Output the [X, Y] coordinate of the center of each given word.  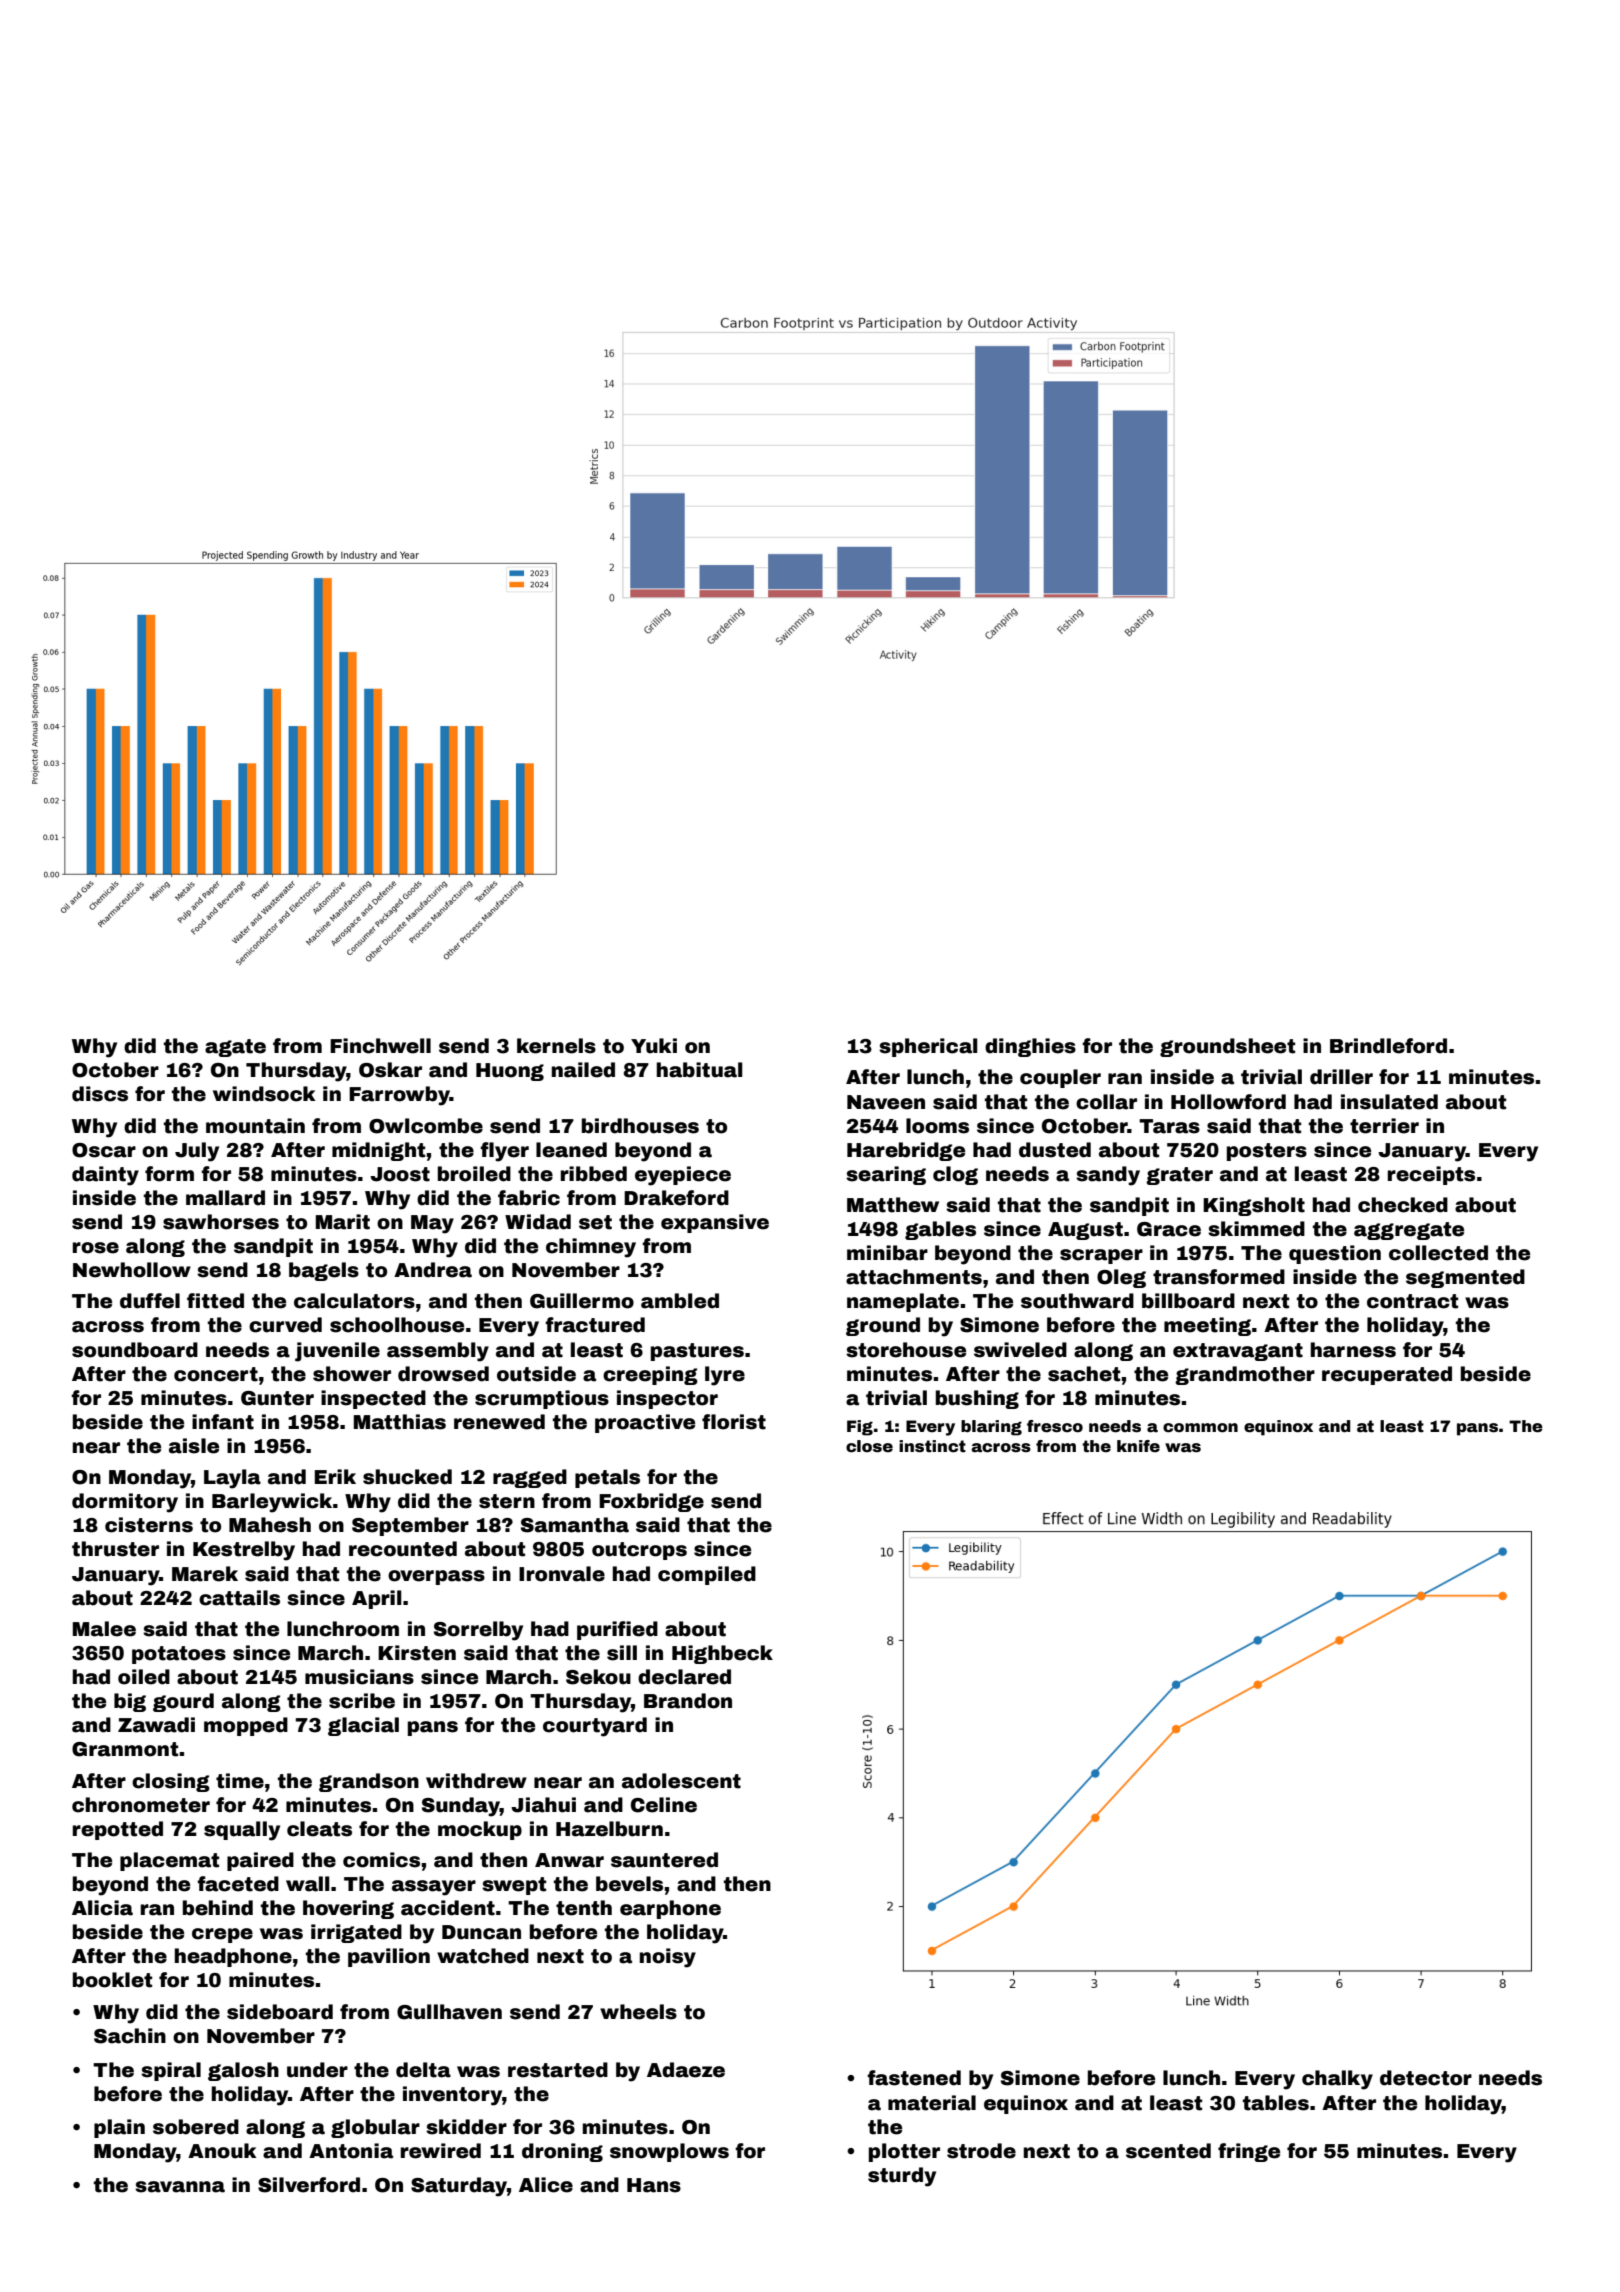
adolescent [681, 1781]
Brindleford [1388, 1046]
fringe [1249, 2152]
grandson [369, 1782]
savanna [180, 2187]
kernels [556, 1046]
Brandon [688, 1701]
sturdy [902, 2177]
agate [235, 1048]
